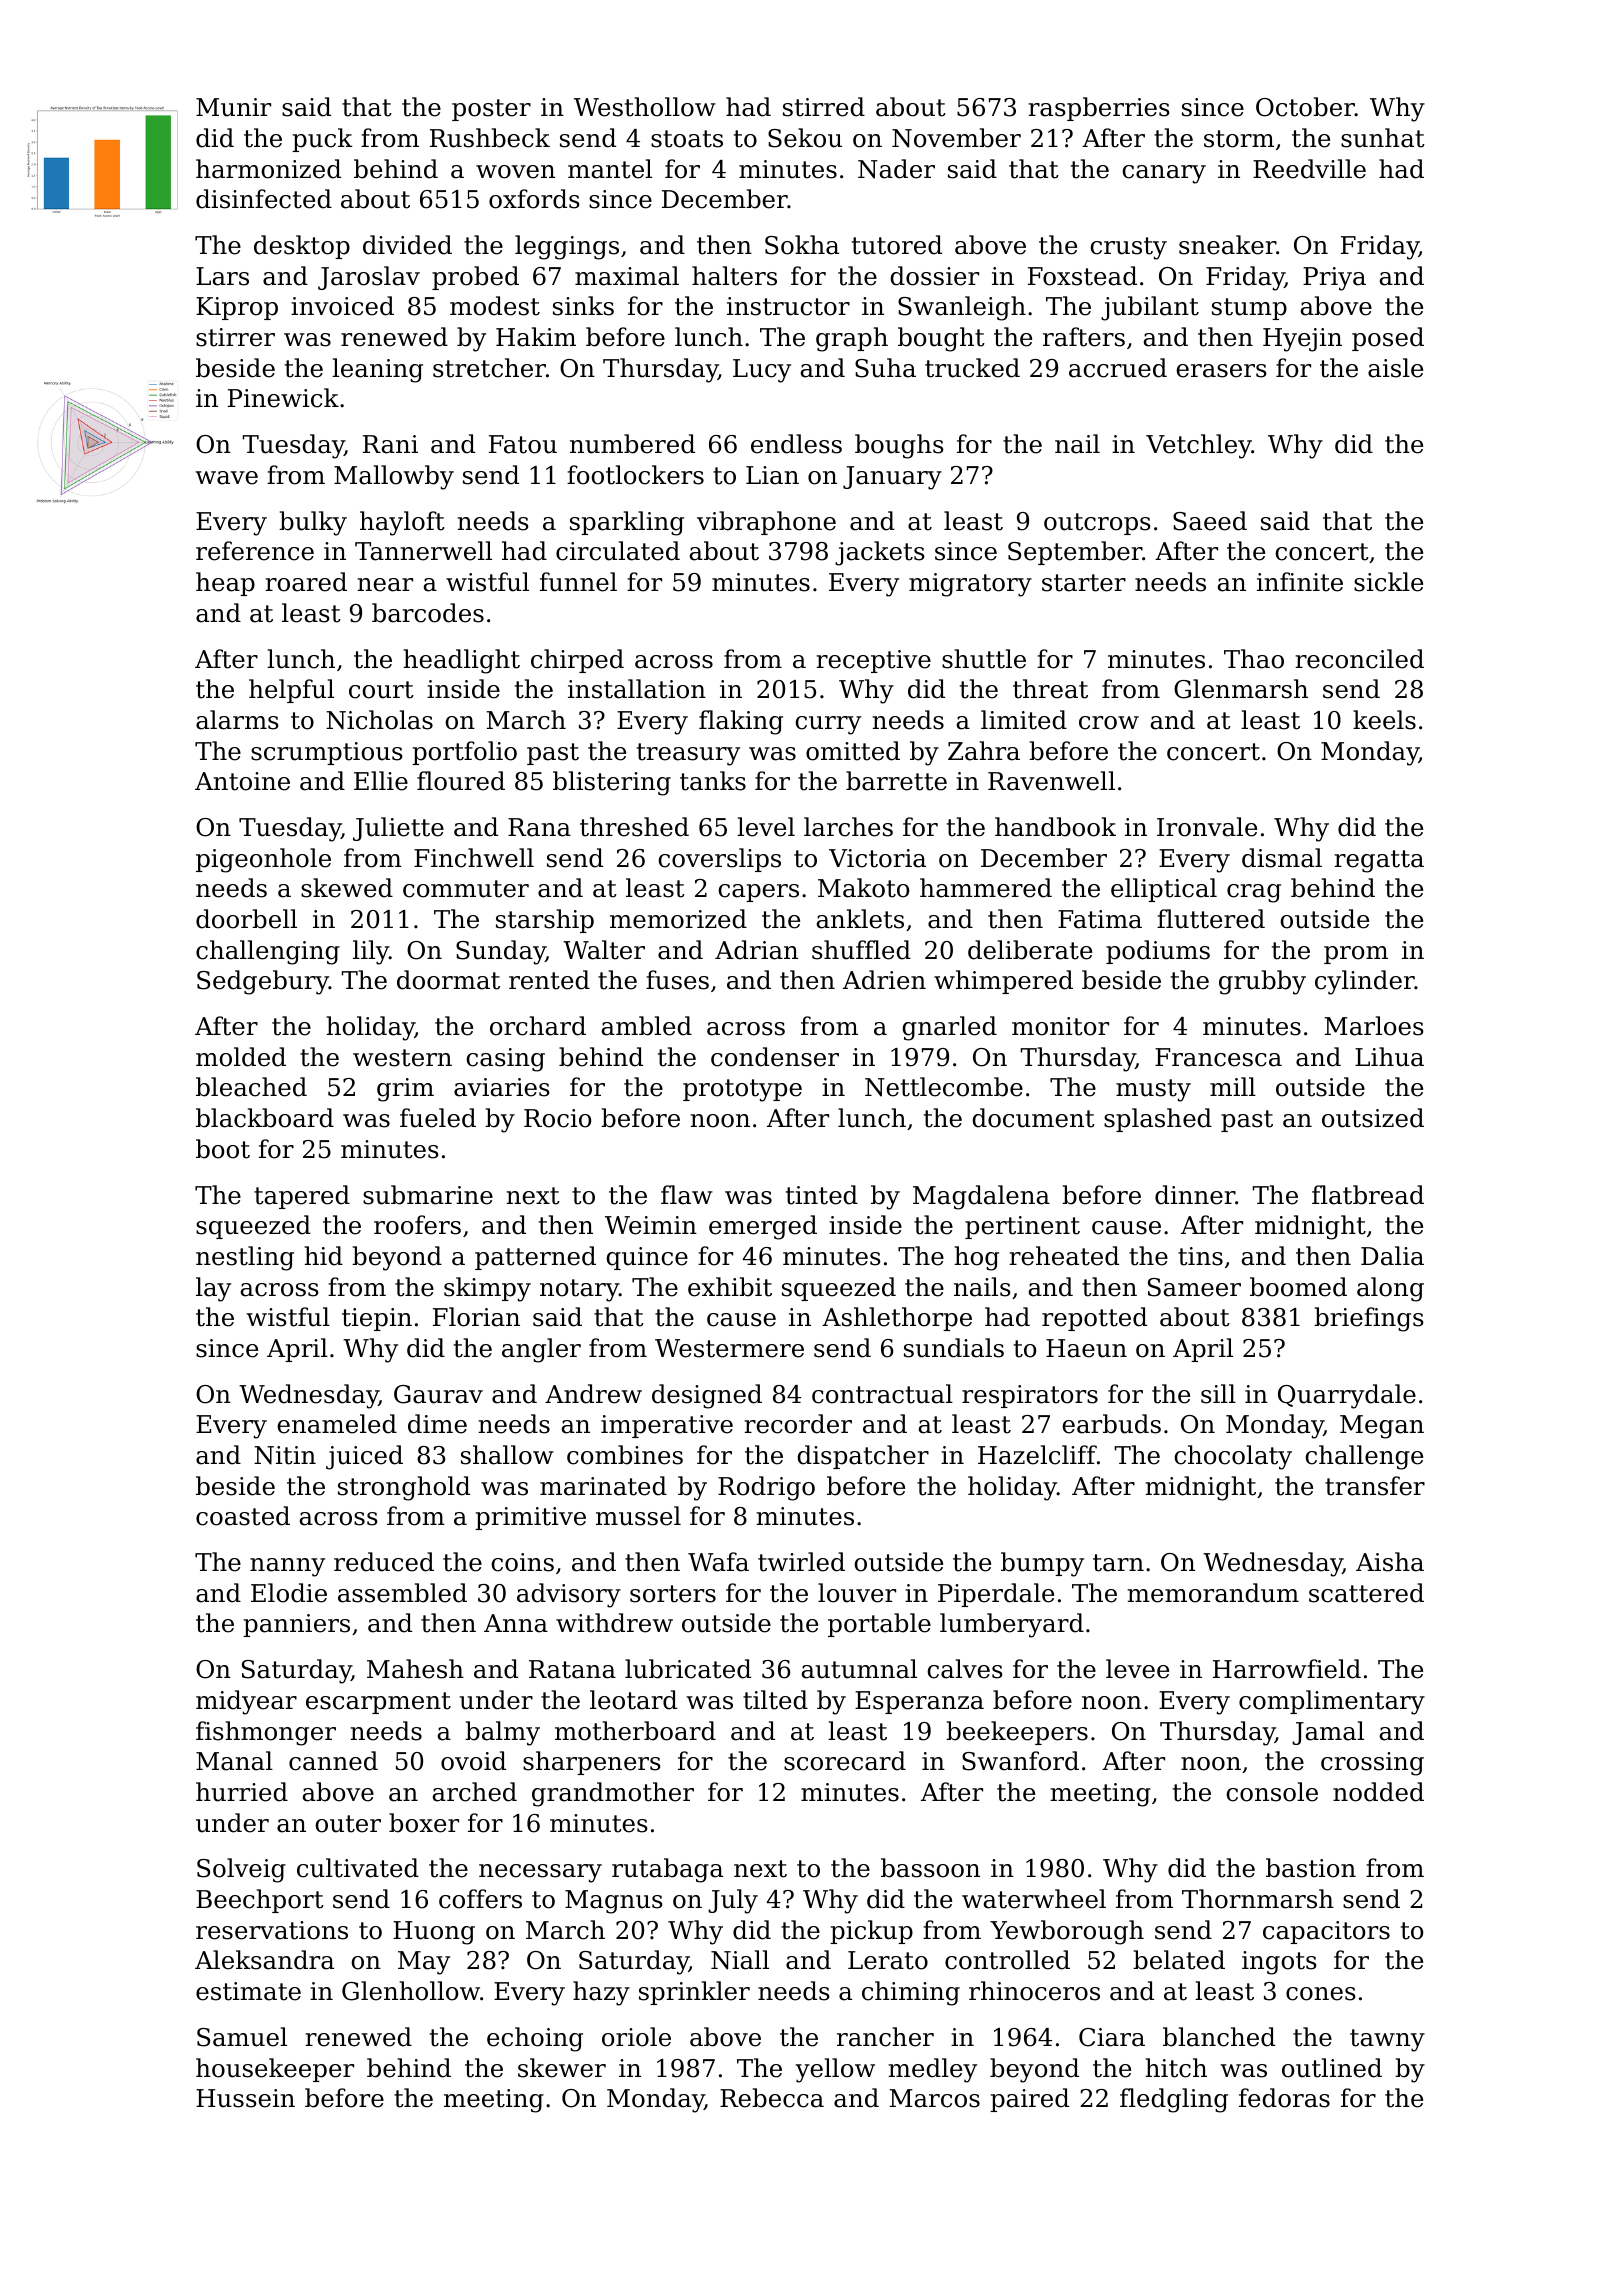 The width and height of the screenshot is (1620, 2292). I want to click on angler, so click(541, 1350).
